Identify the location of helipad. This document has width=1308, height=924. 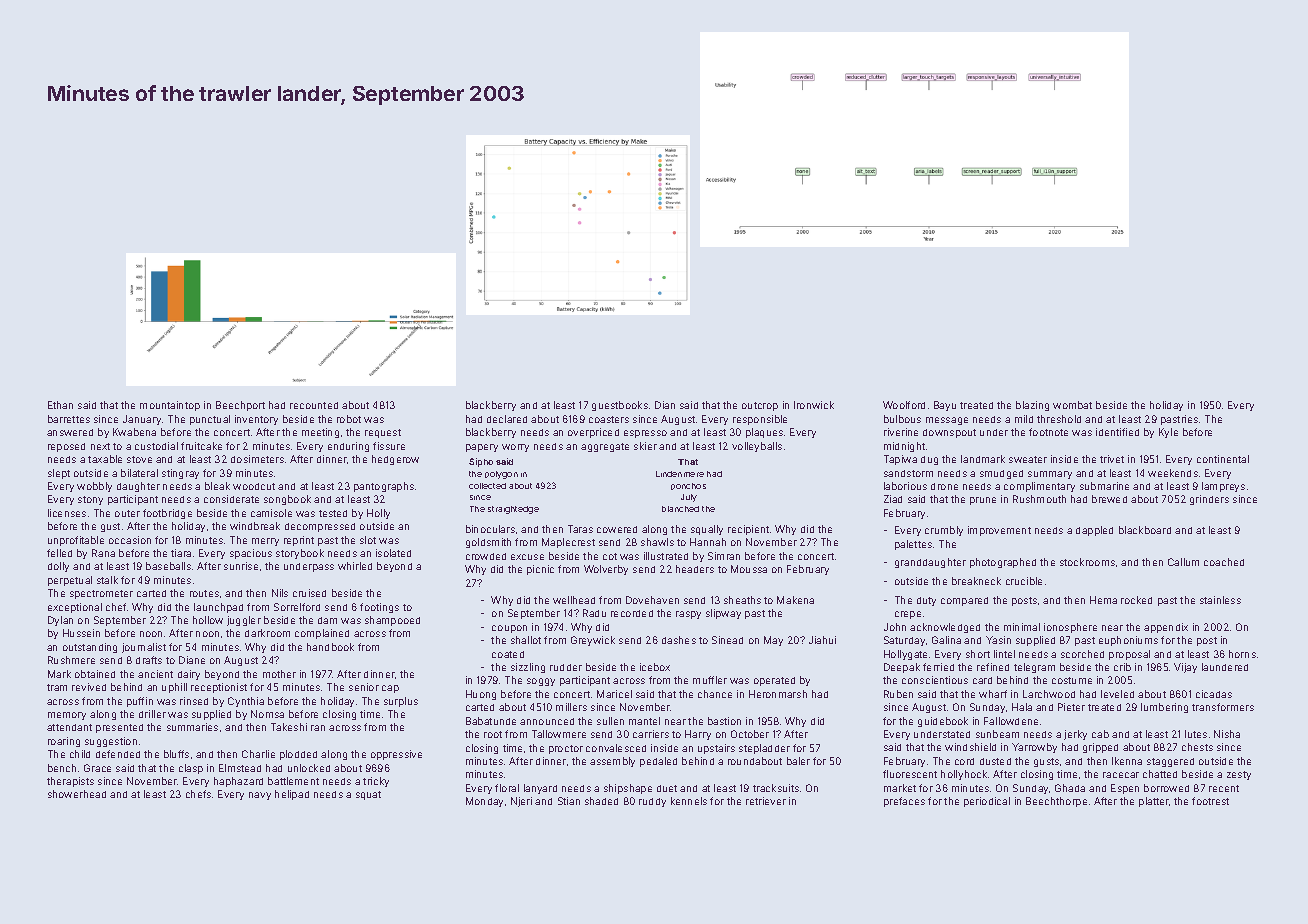
(292, 795).
